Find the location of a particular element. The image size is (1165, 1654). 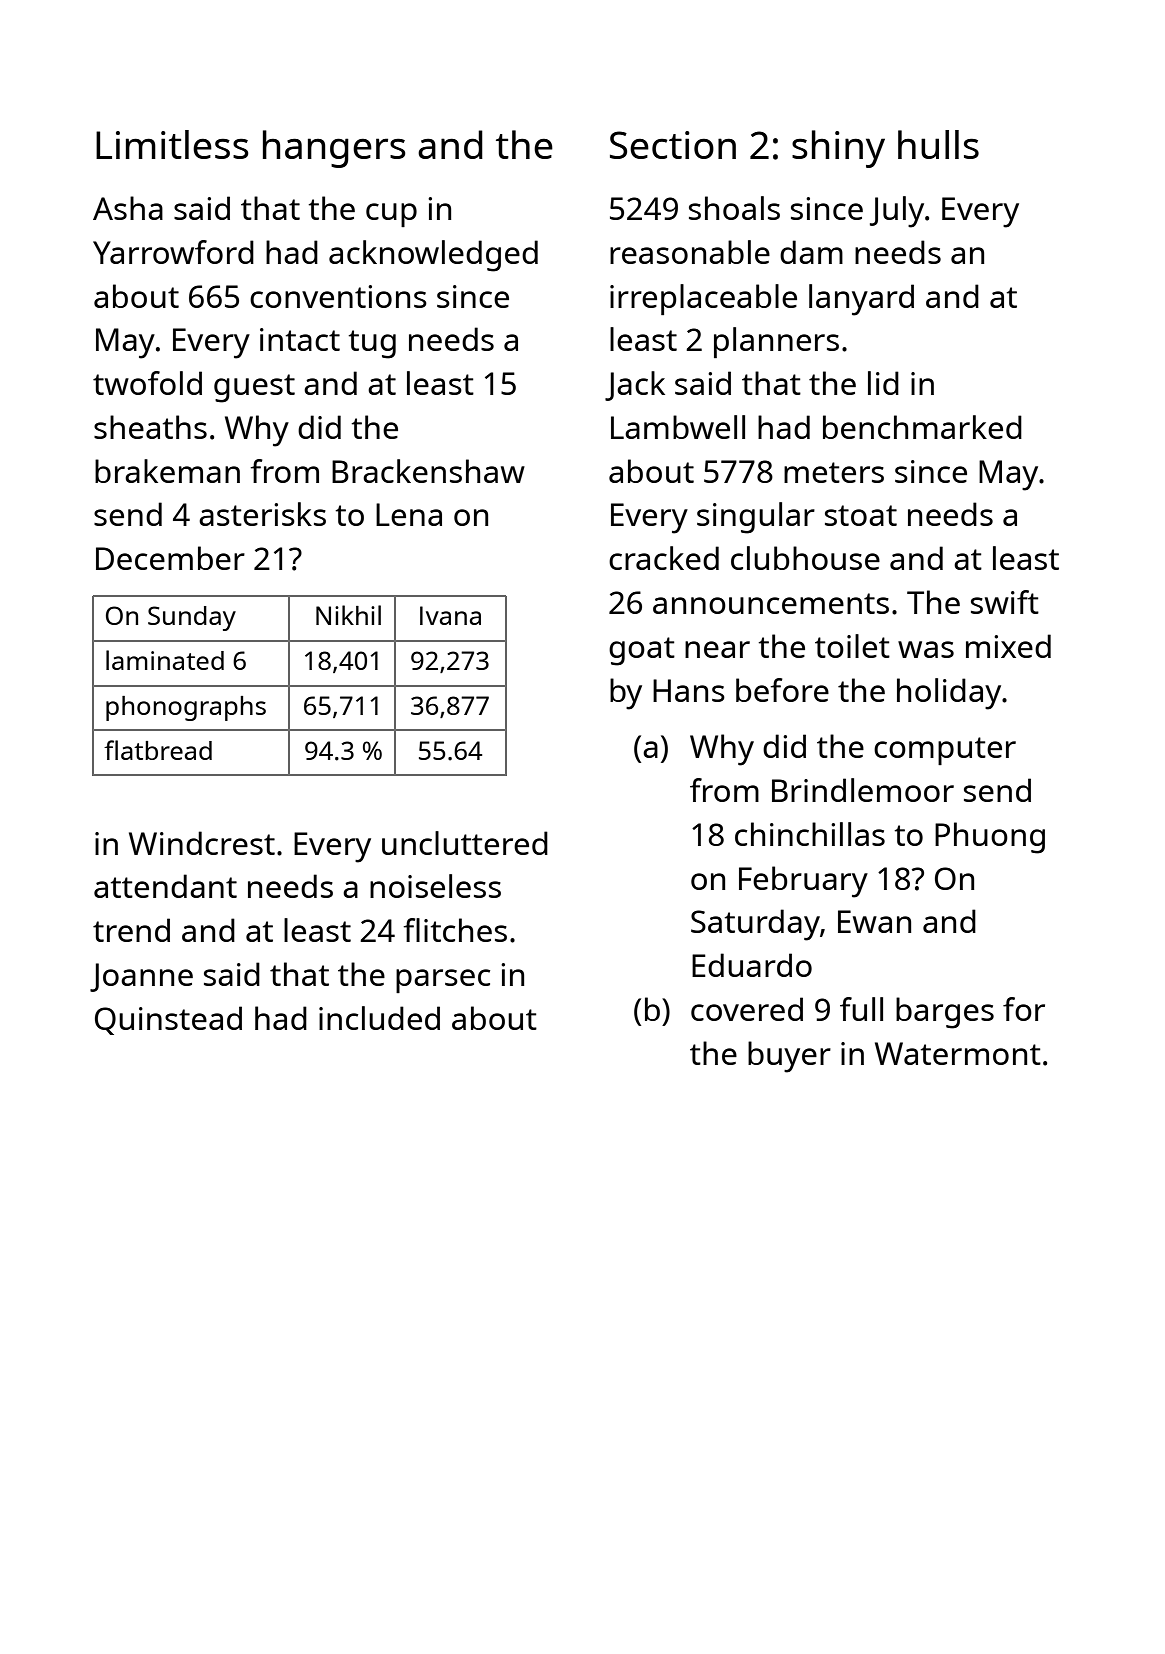

February is located at coordinates (803, 882).
